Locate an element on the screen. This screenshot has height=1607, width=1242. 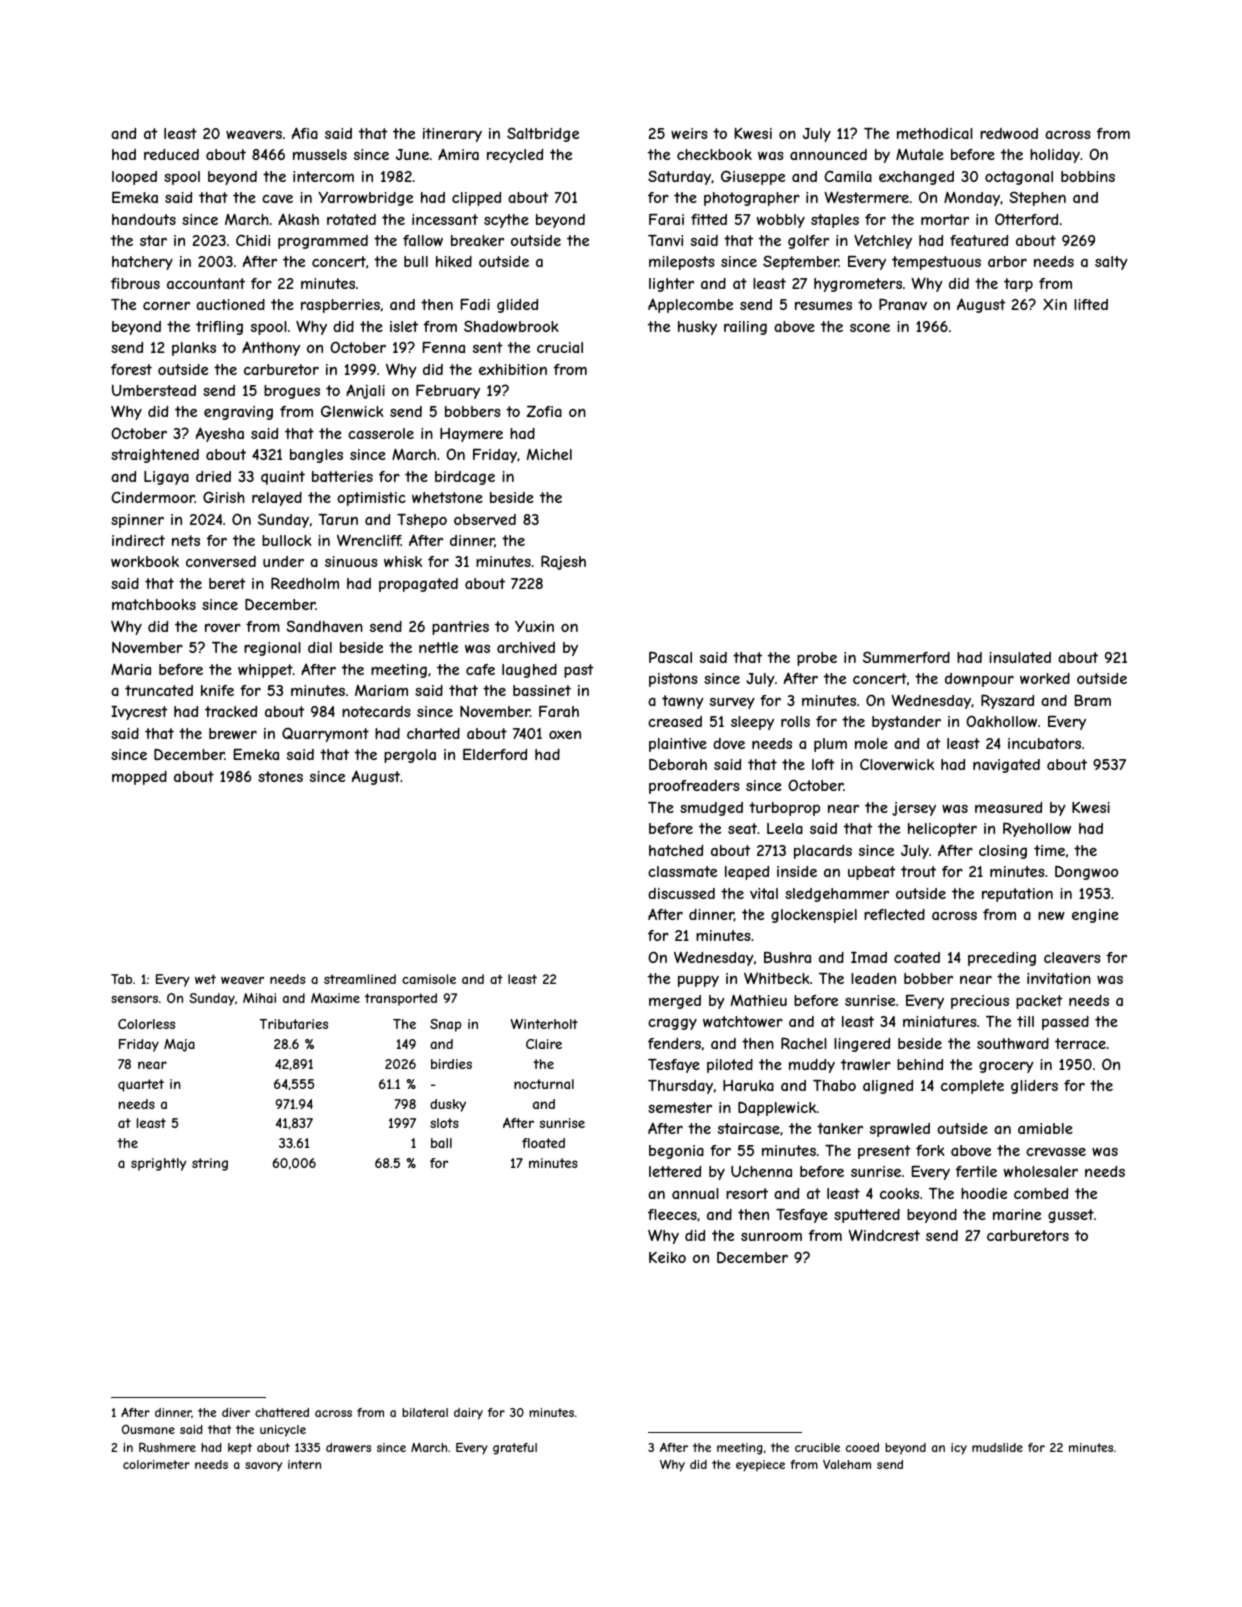
colorimeter is located at coordinates (156, 1464).
